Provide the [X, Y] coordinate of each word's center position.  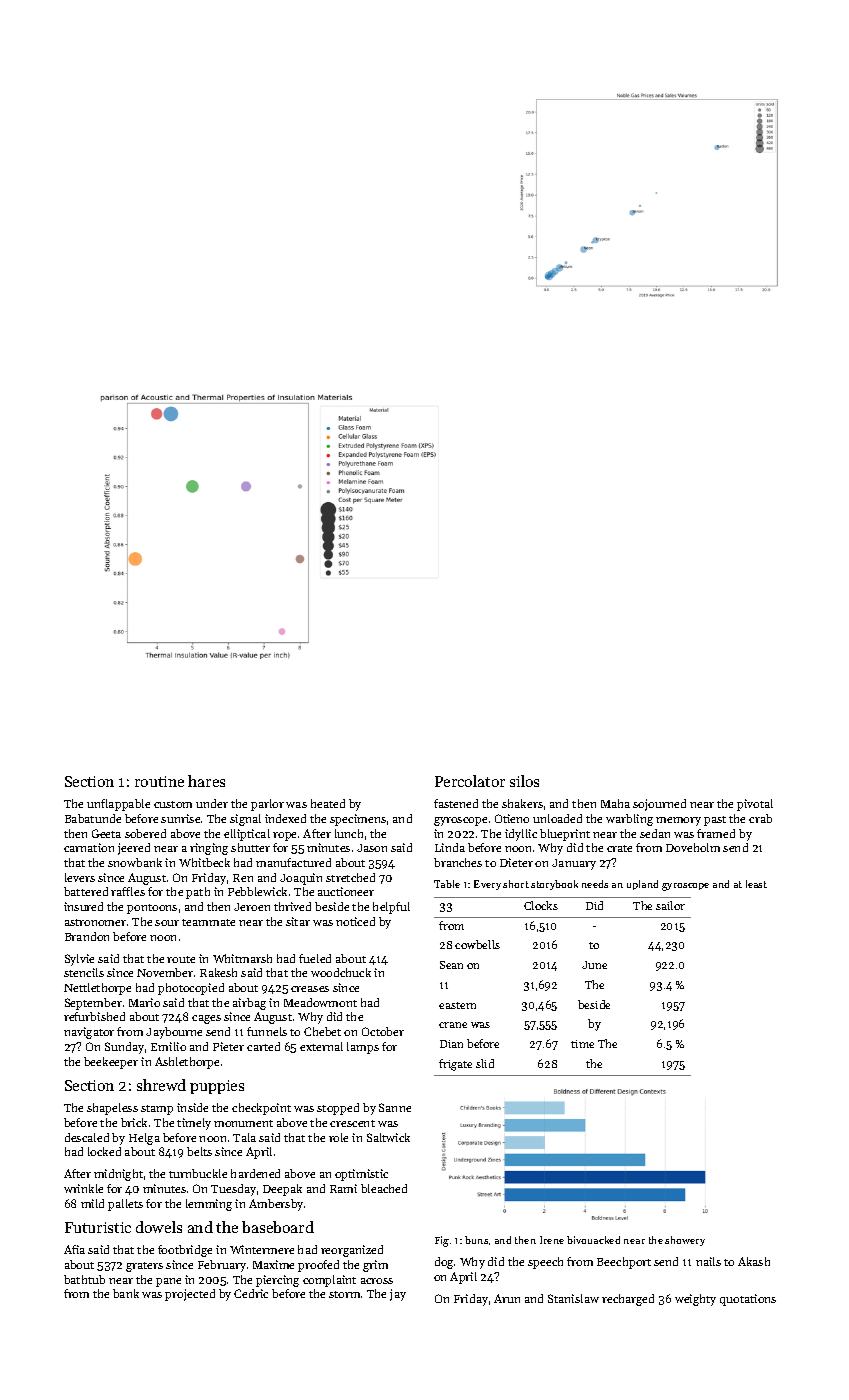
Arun [507, 1298]
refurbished [94, 1016]
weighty [695, 1300]
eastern [457, 1005]
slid [485, 1063]
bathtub [84, 1279]
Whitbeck [204, 862]
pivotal [755, 805]
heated [328, 803]
